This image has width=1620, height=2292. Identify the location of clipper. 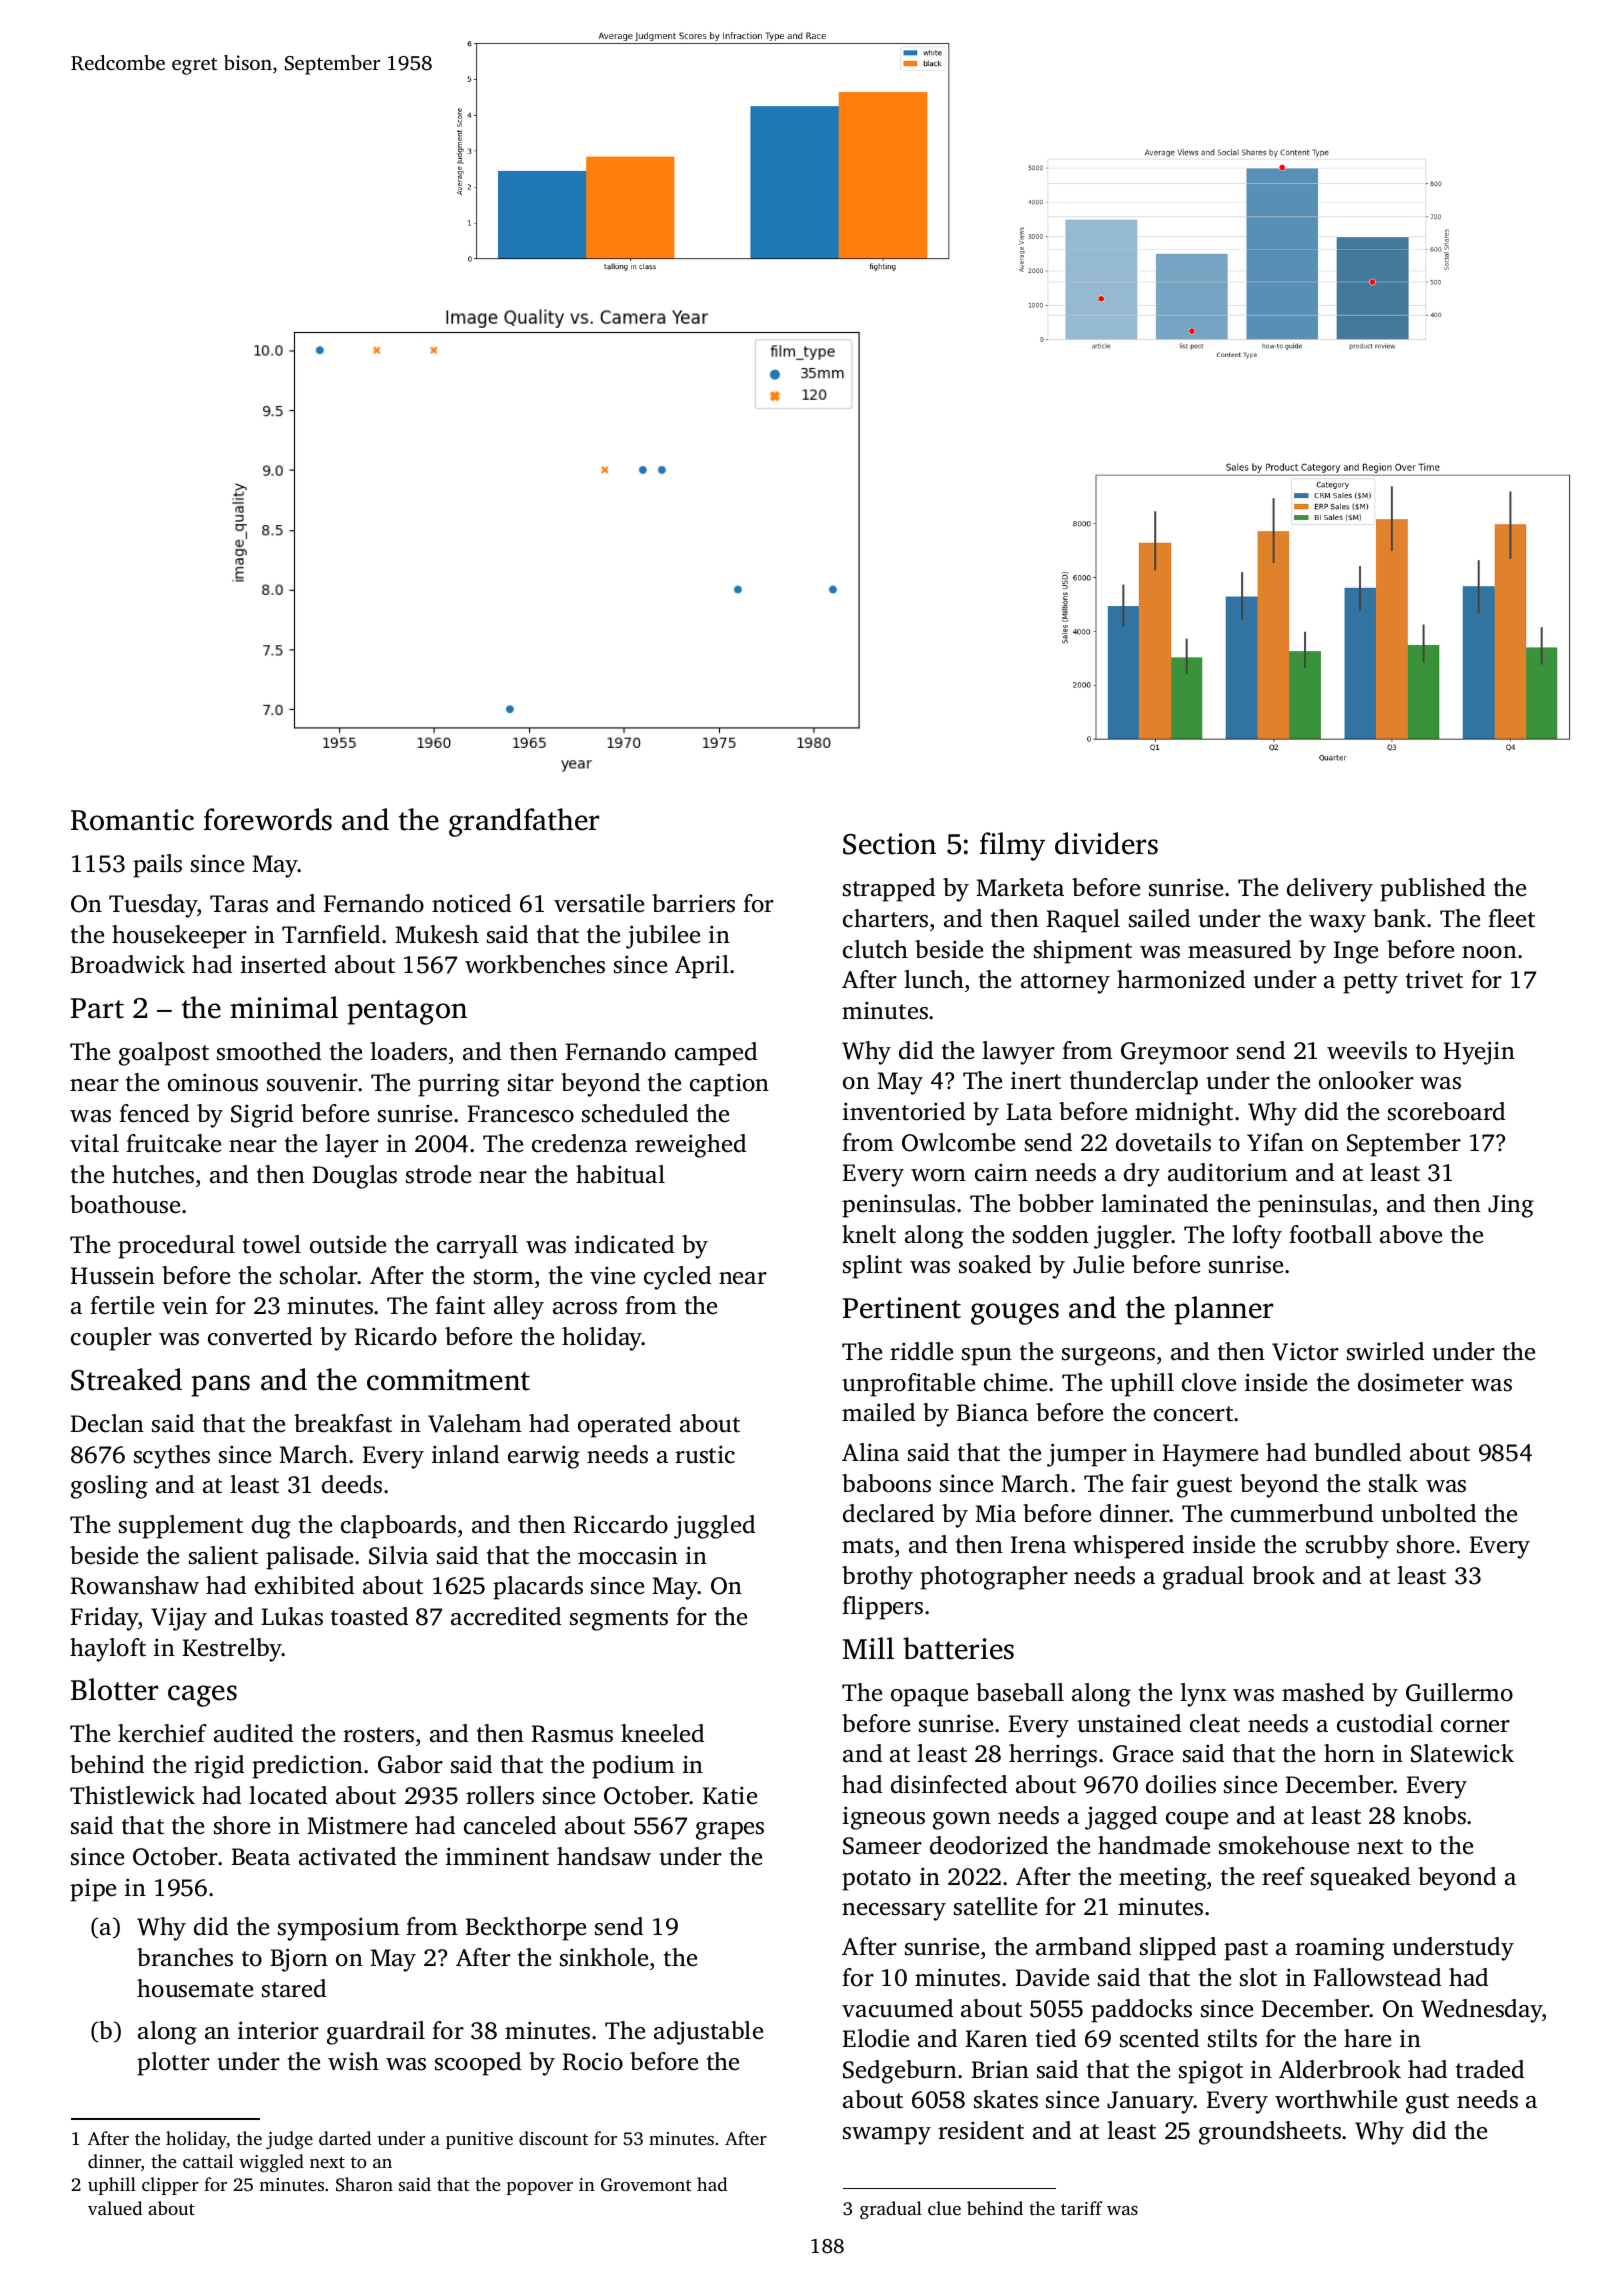
(170, 2186).
